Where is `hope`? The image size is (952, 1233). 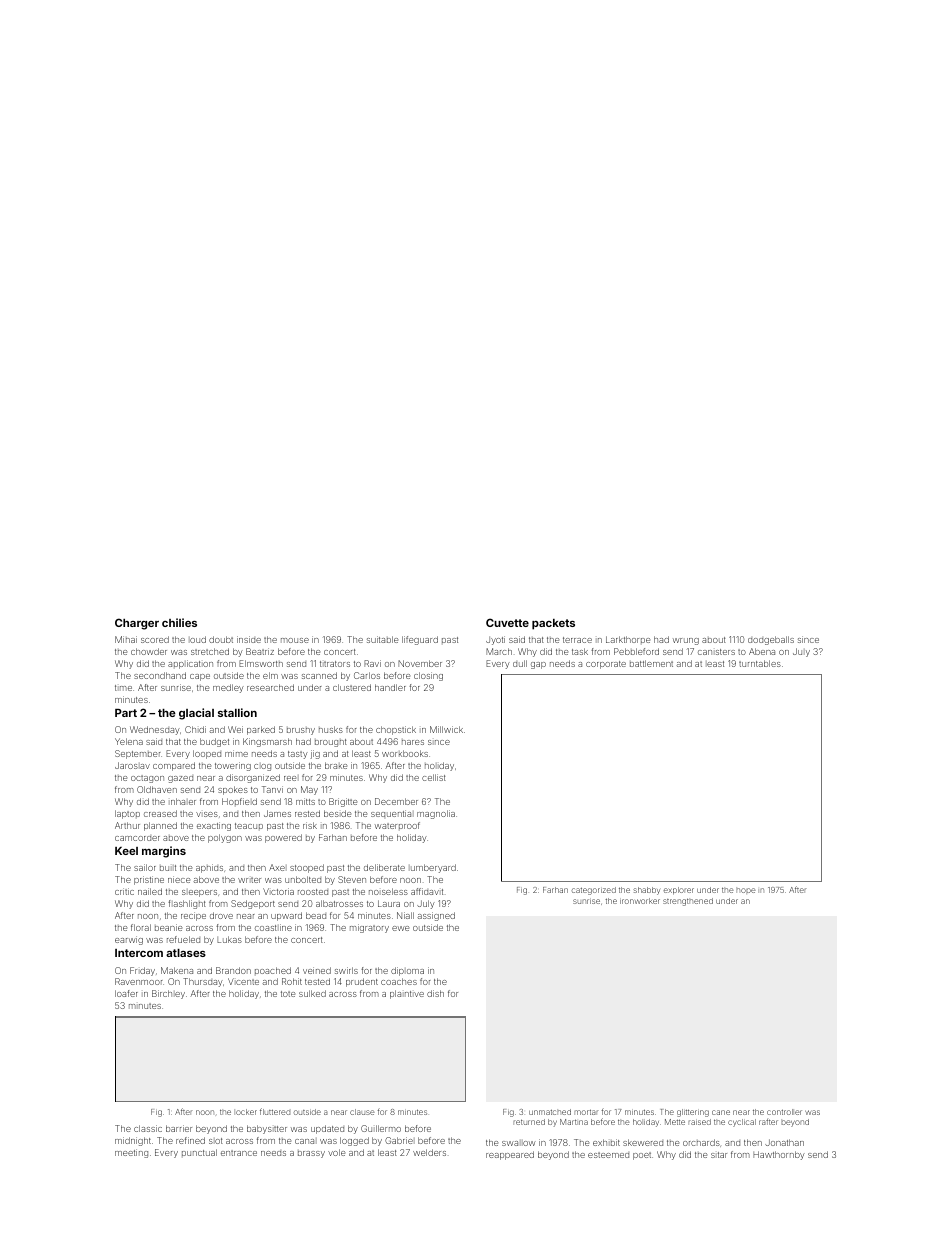 hope is located at coordinates (746, 890).
